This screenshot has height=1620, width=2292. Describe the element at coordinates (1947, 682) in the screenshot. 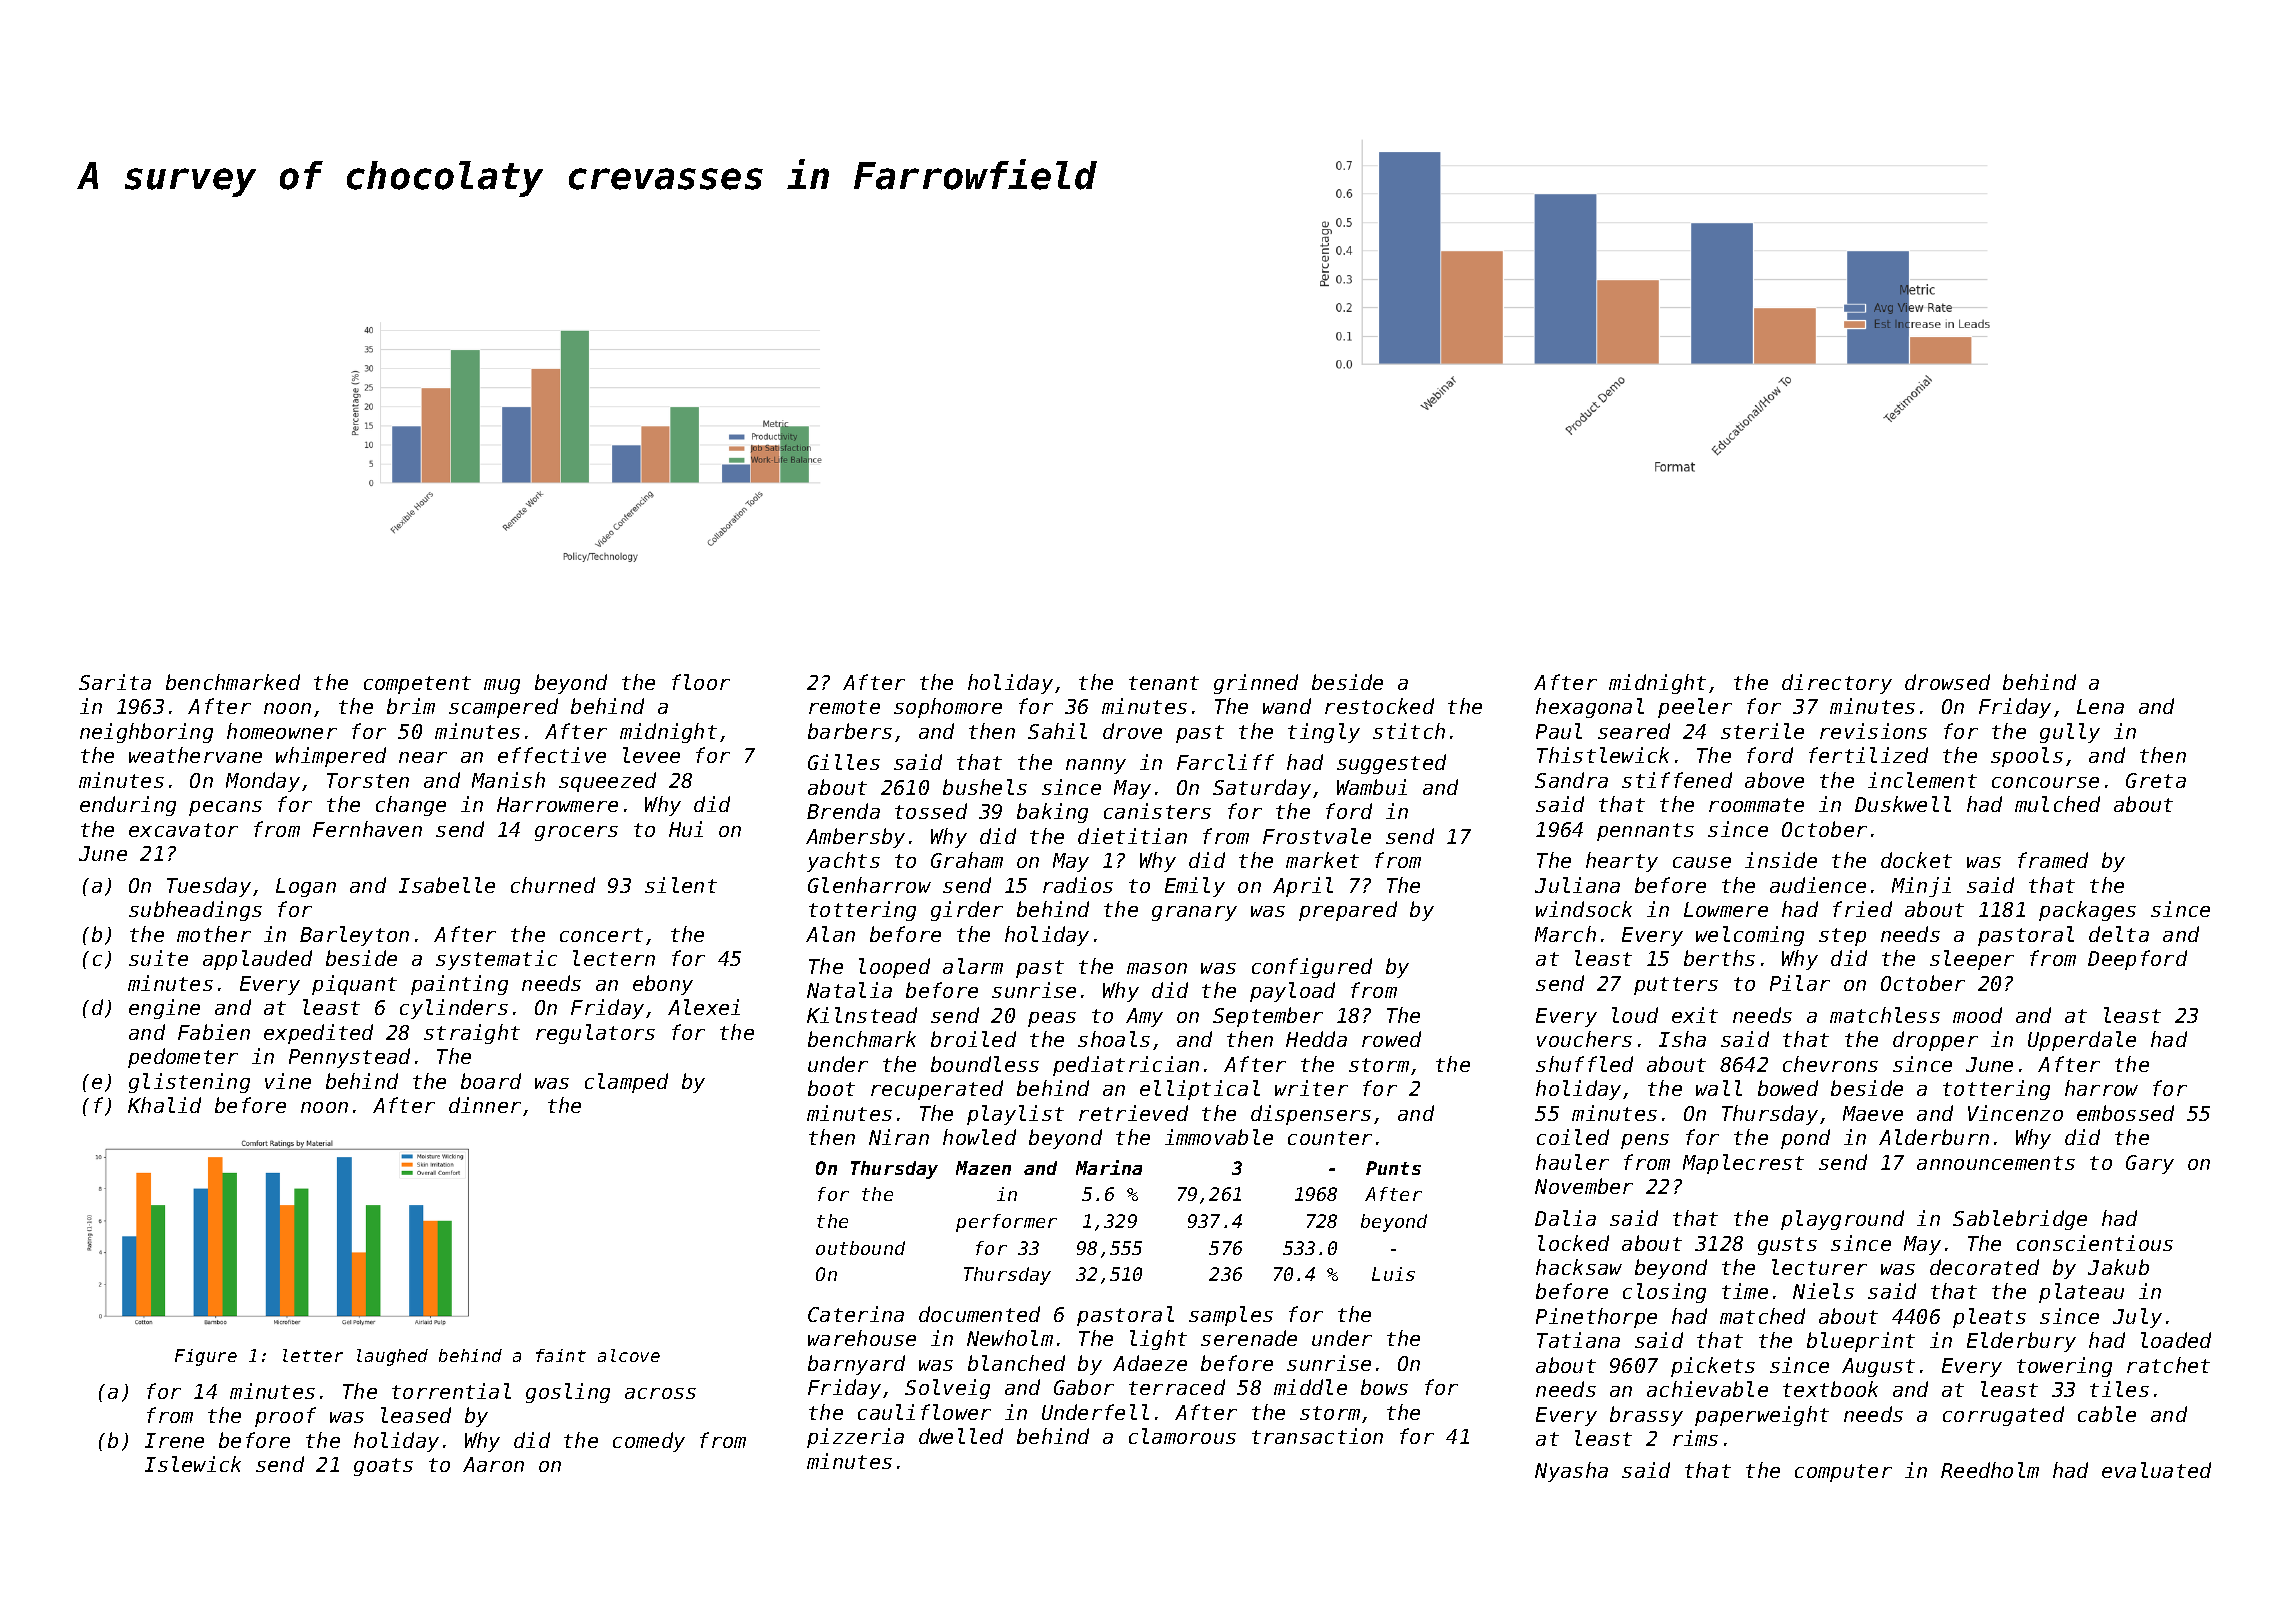

I see `drowsed` at that location.
